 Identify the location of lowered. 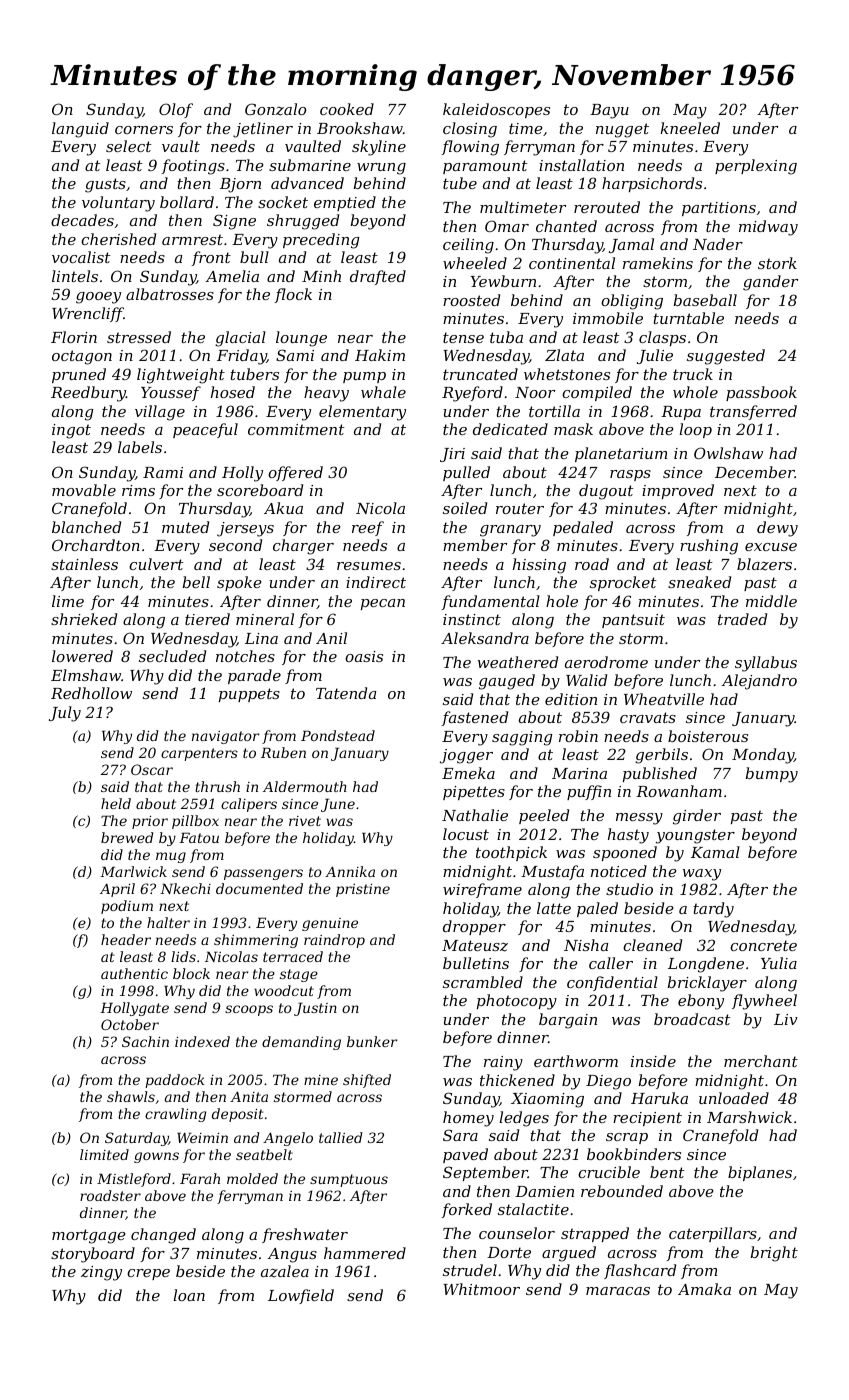
(82, 656).
